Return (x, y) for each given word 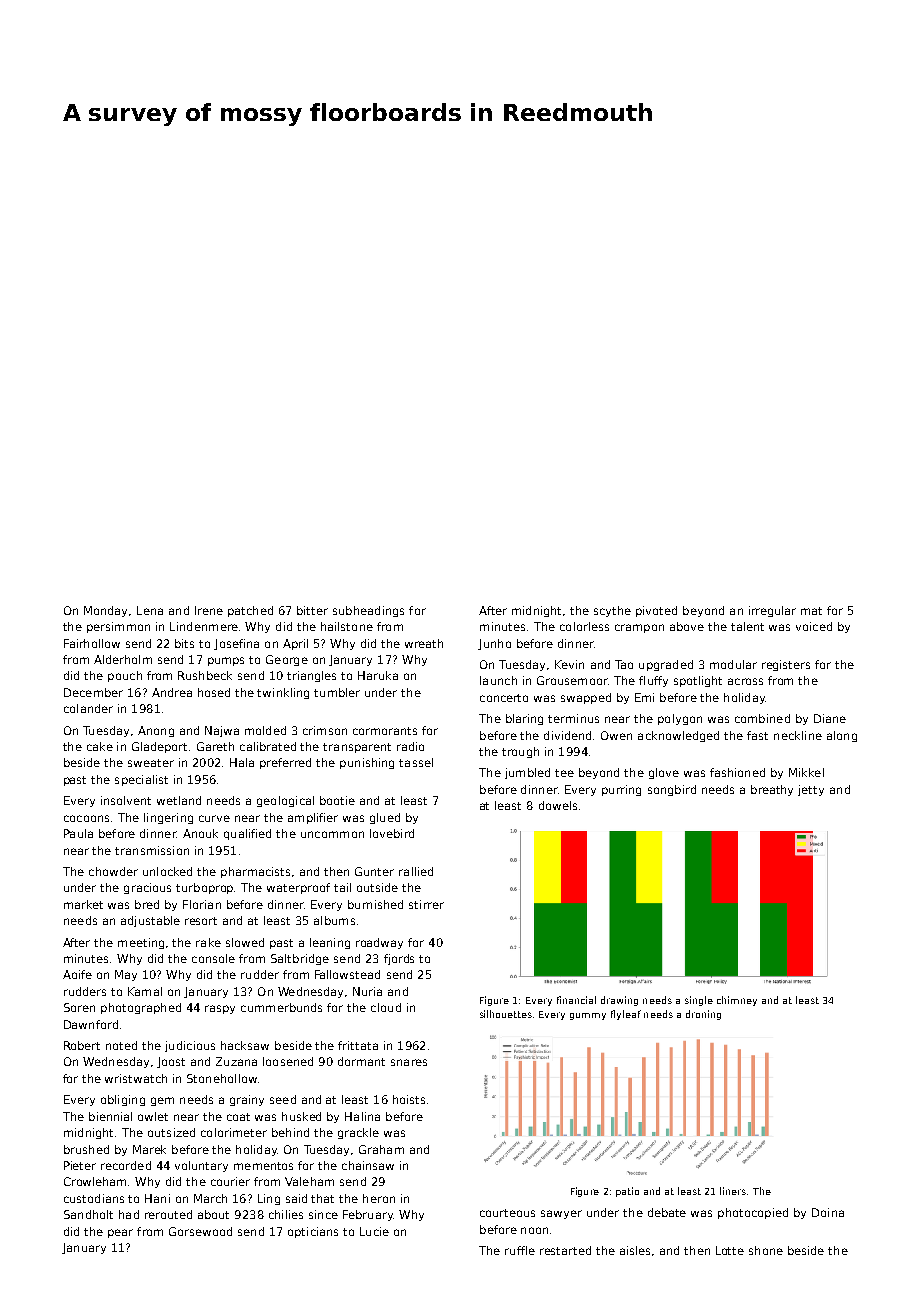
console (213, 958)
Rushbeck (205, 675)
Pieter (80, 1165)
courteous (507, 1213)
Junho (494, 644)
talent (747, 626)
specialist (141, 780)
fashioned (737, 772)
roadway (379, 943)
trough (520, 752)
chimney (737, 1001)
